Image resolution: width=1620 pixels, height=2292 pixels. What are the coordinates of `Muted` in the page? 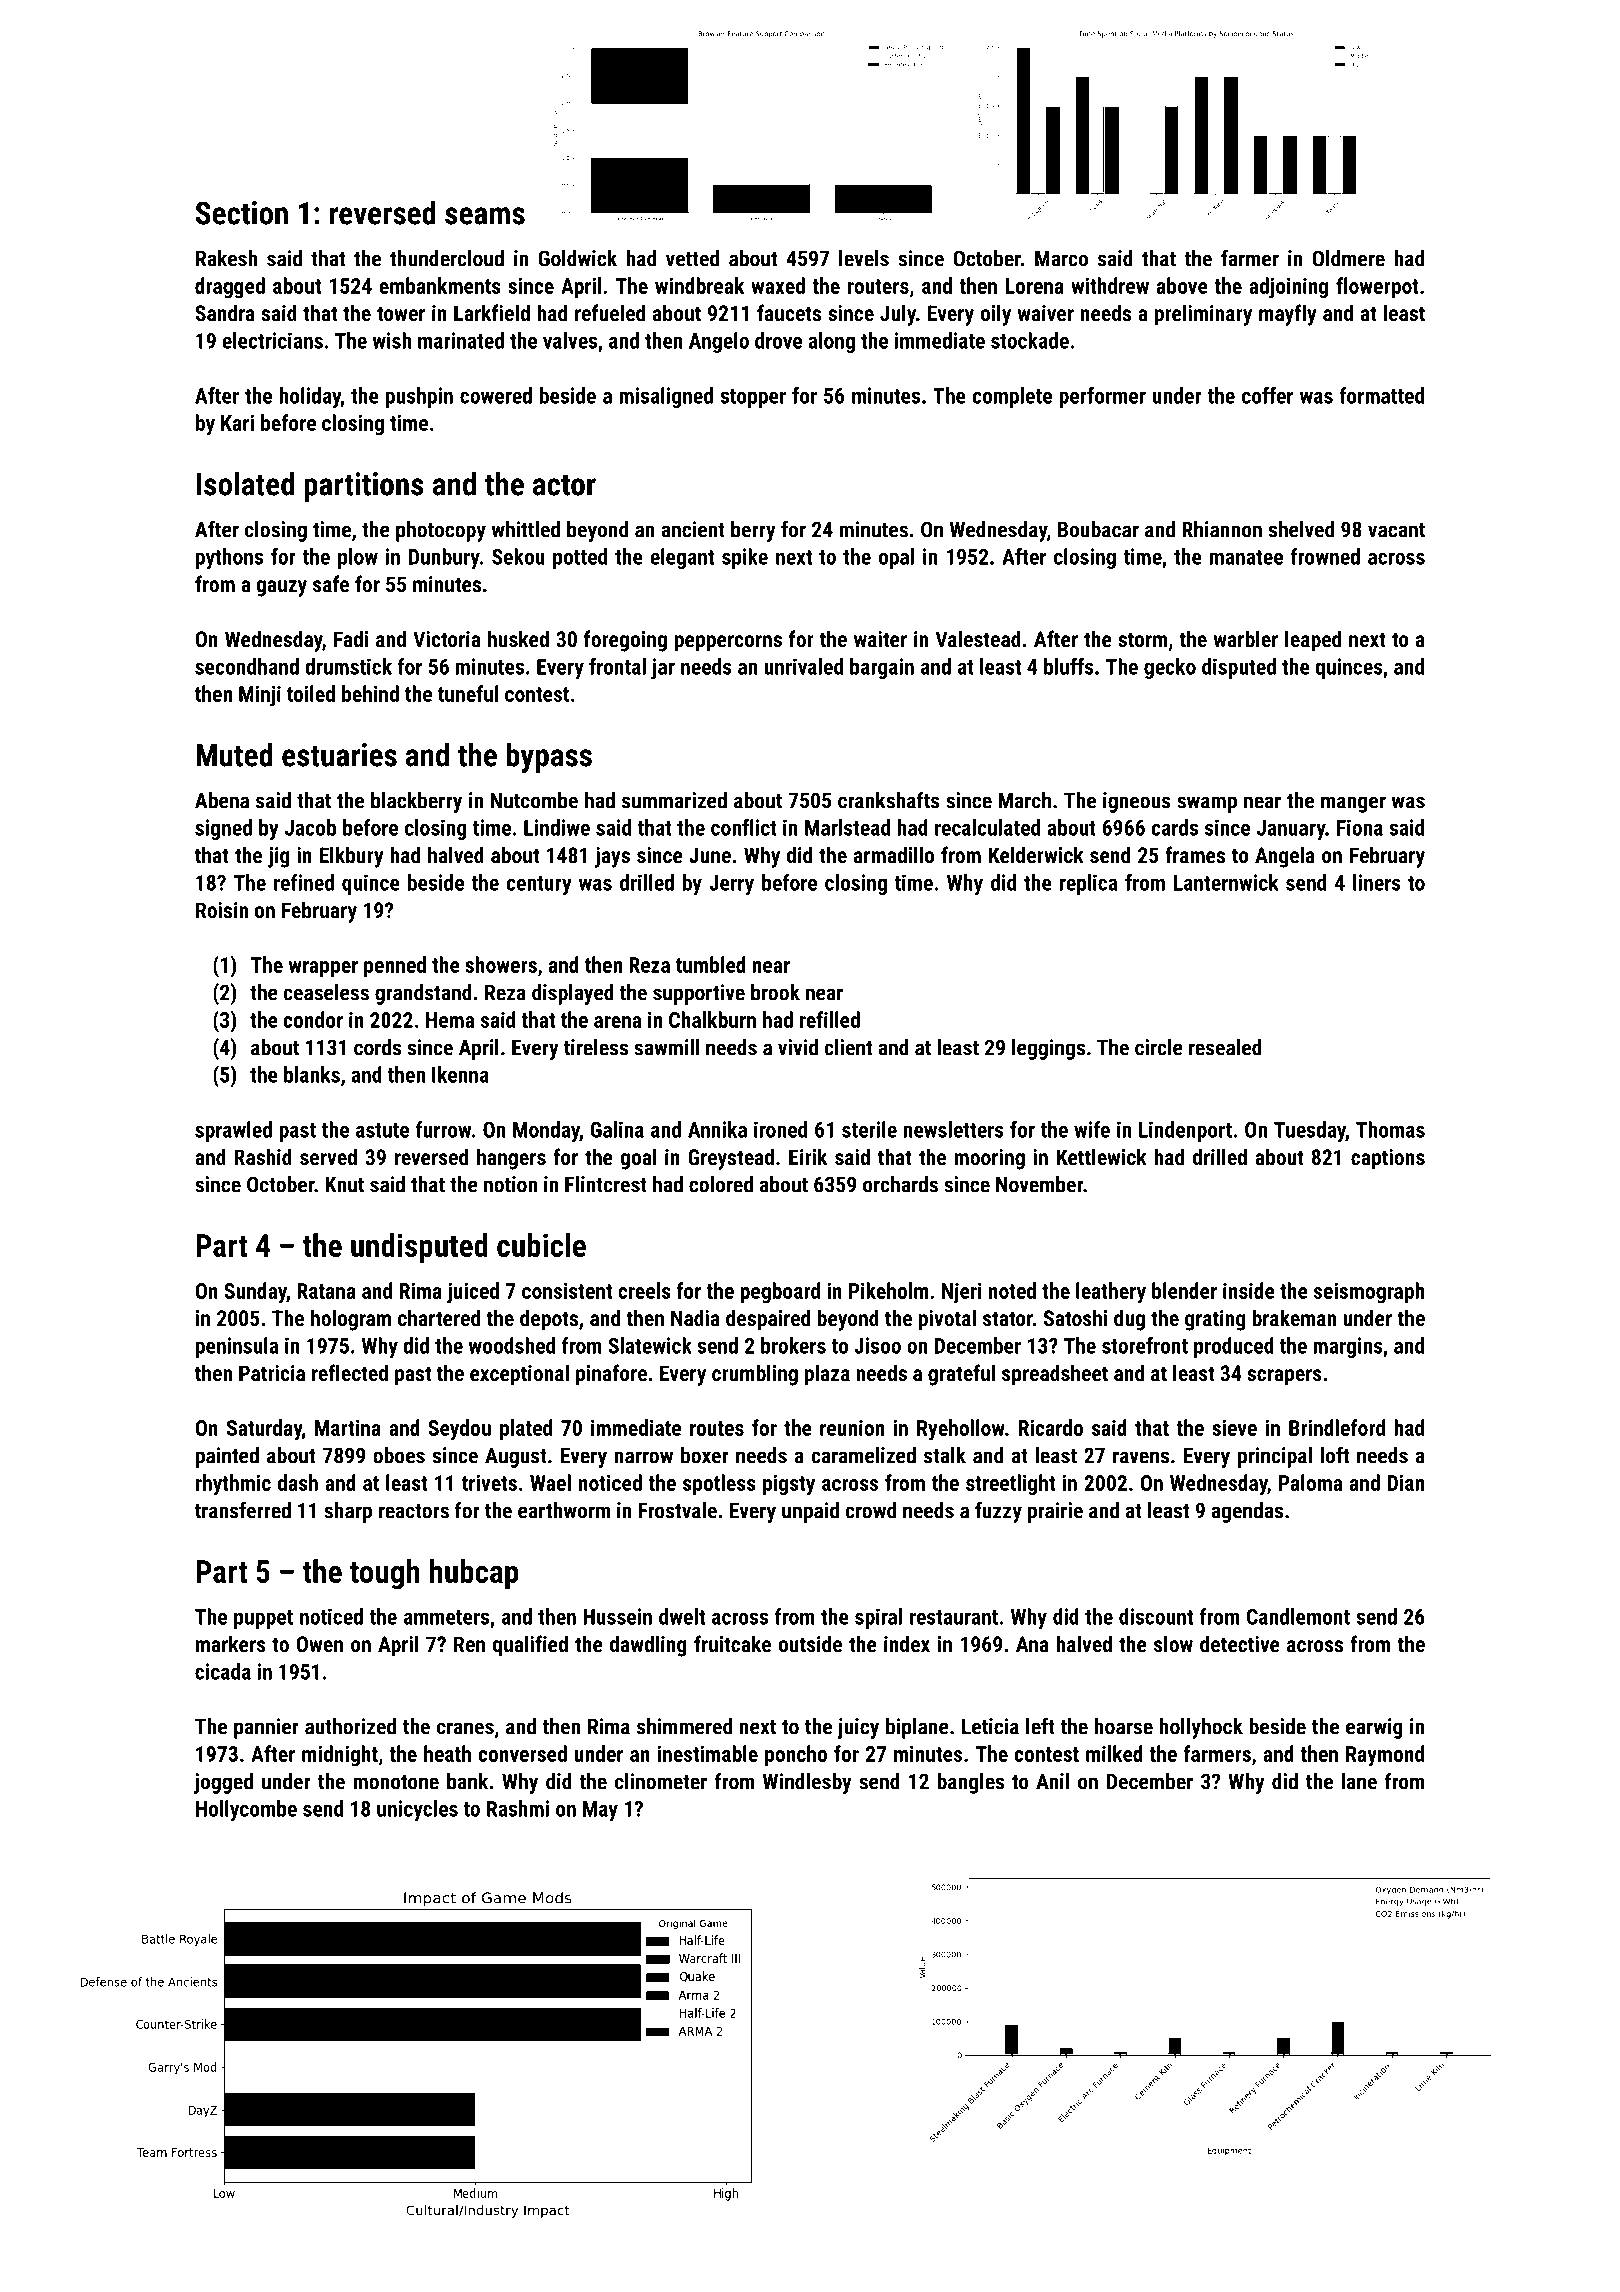 It's located at (234, 754).
